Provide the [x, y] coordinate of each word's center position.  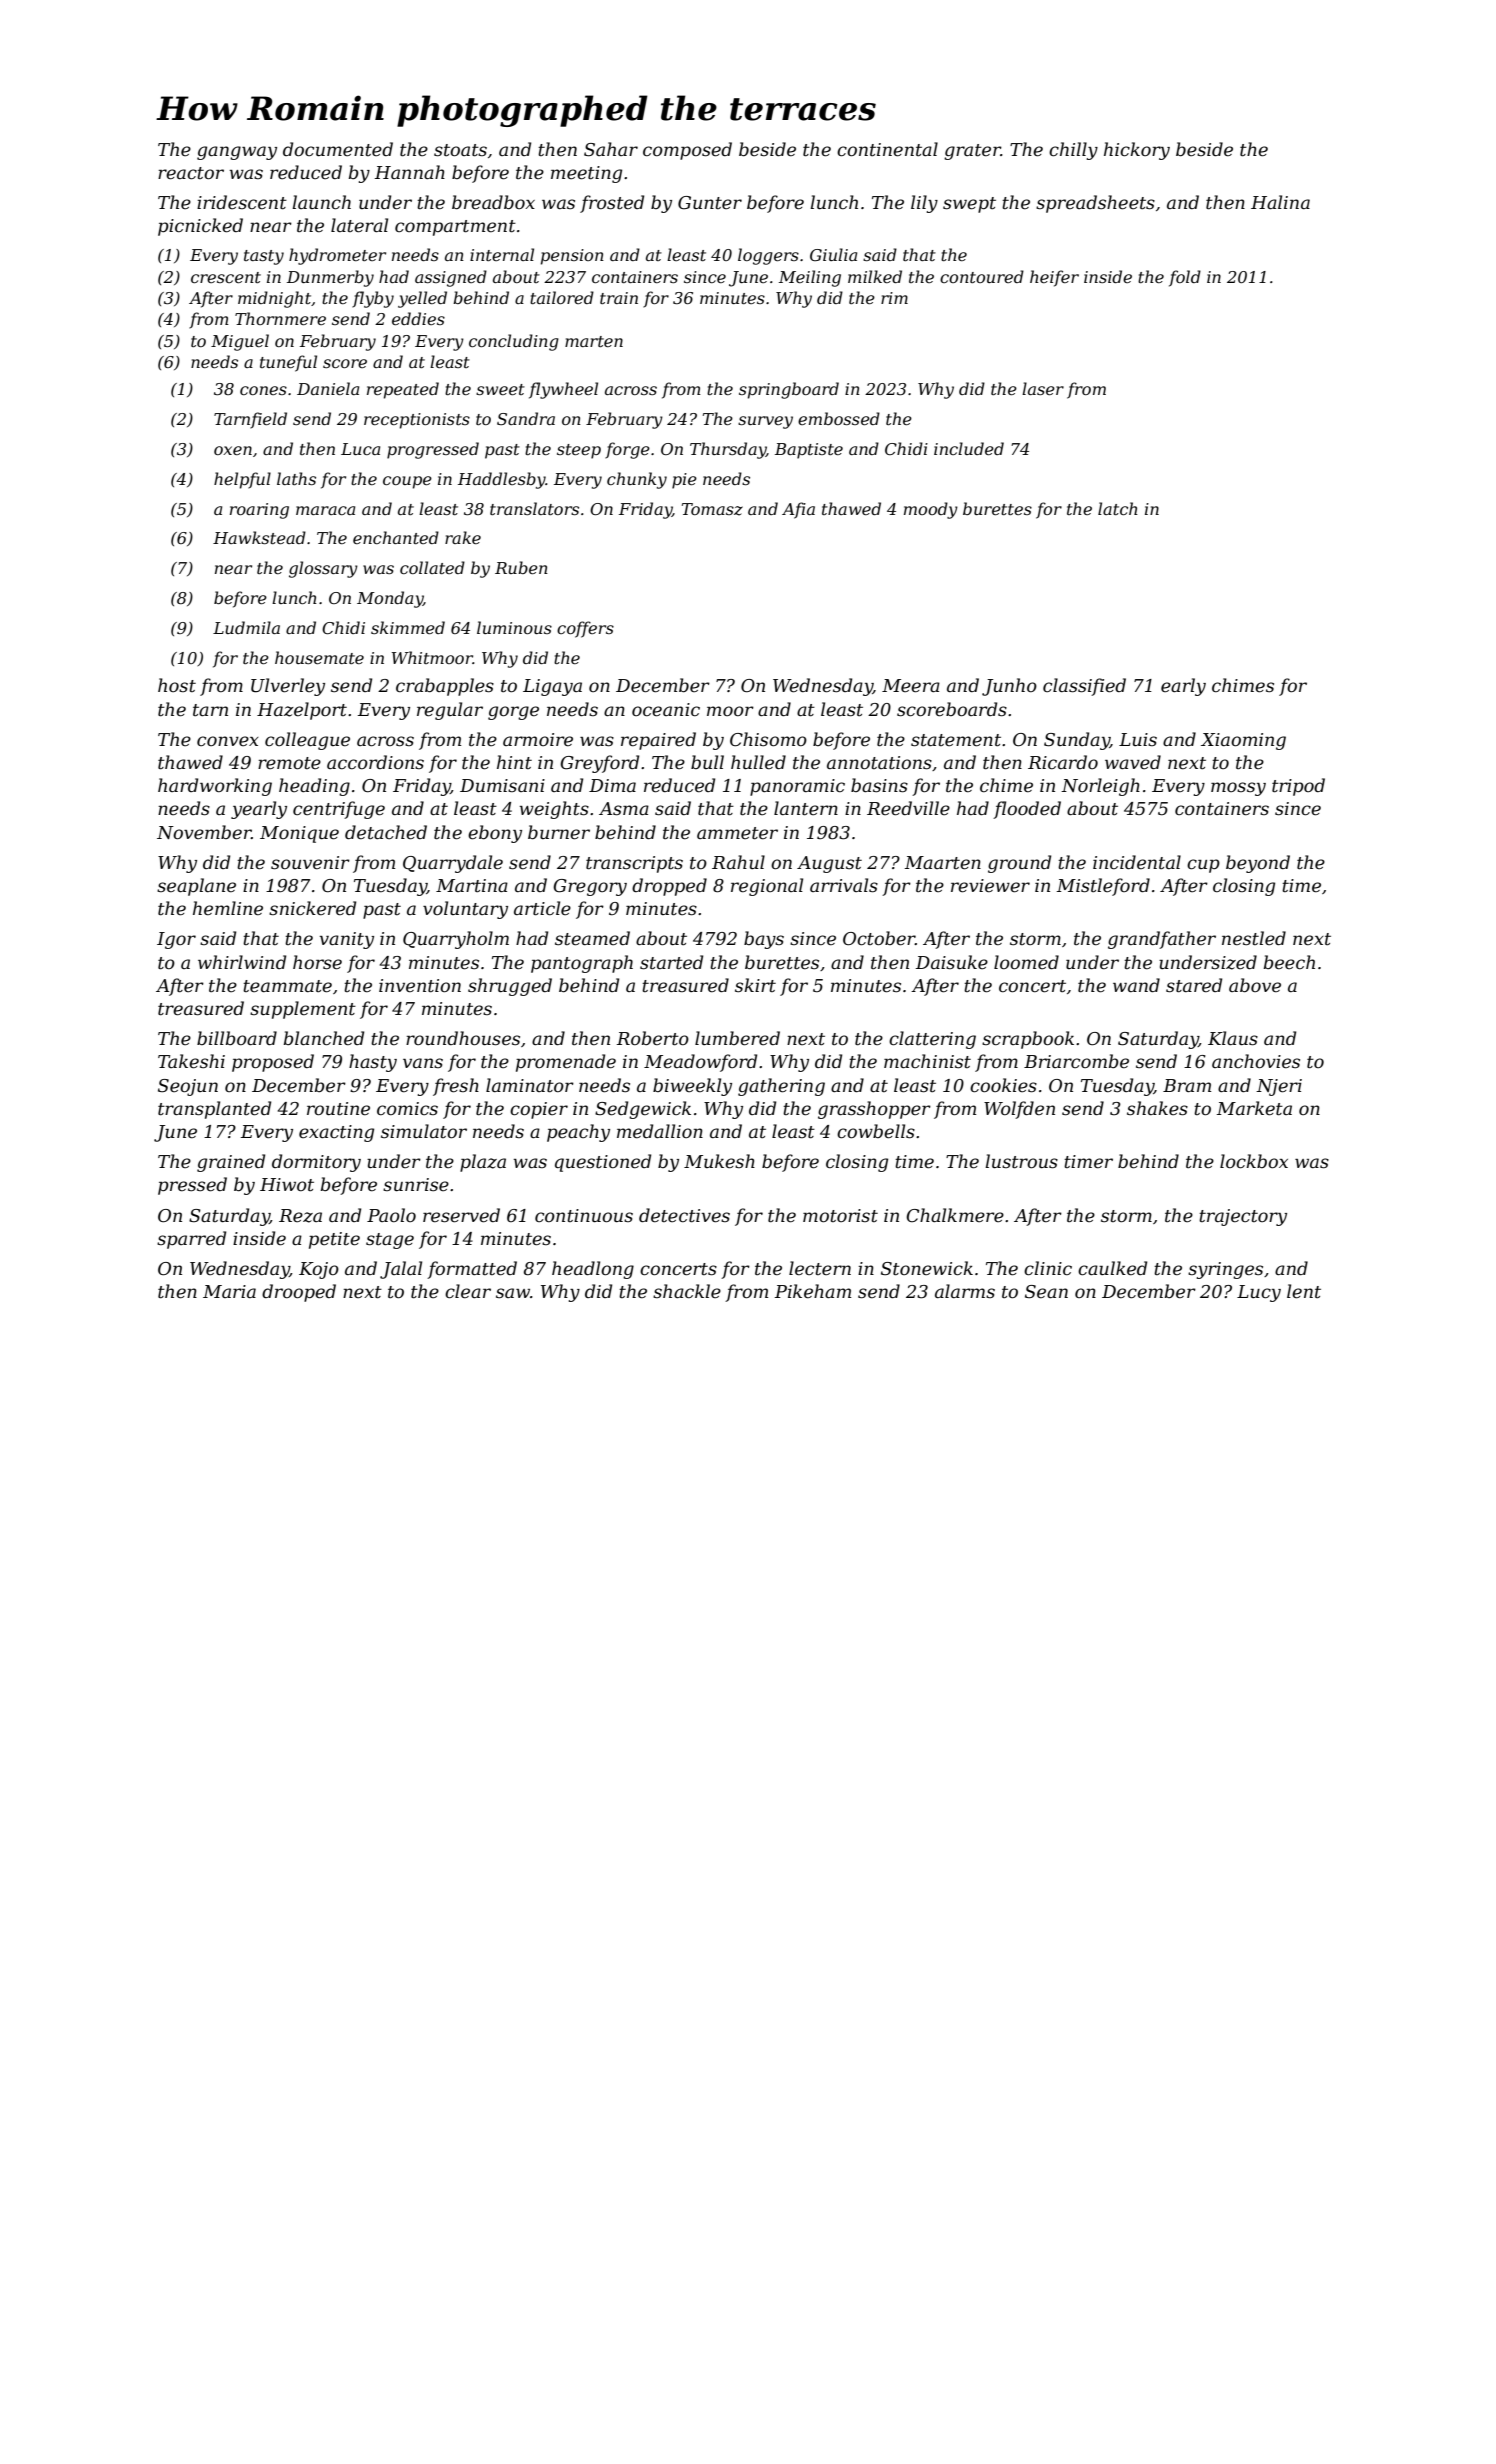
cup [1203, 866]
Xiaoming [1243, 741]
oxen [233, 450]
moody [931, 510]
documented [338, 149]
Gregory [590, 887]
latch [1118, 508]
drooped [299, 1293]
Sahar [611, 149]
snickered [312, 908]
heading [314, 787]
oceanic [666, 710]
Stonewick [927, 1268]
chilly [1073, 151]
